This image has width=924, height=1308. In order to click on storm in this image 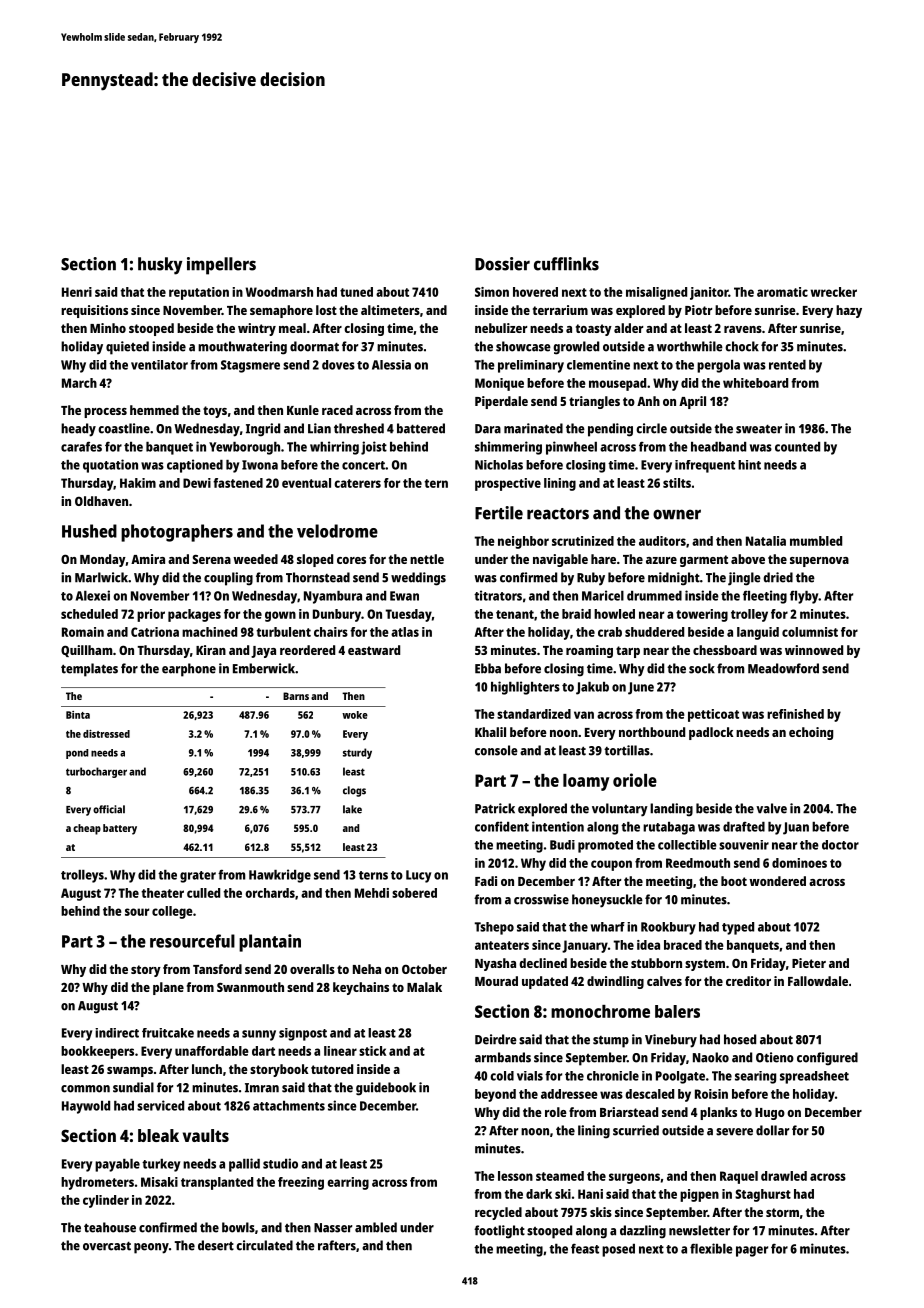, I will do `click(782, 1212)`.
